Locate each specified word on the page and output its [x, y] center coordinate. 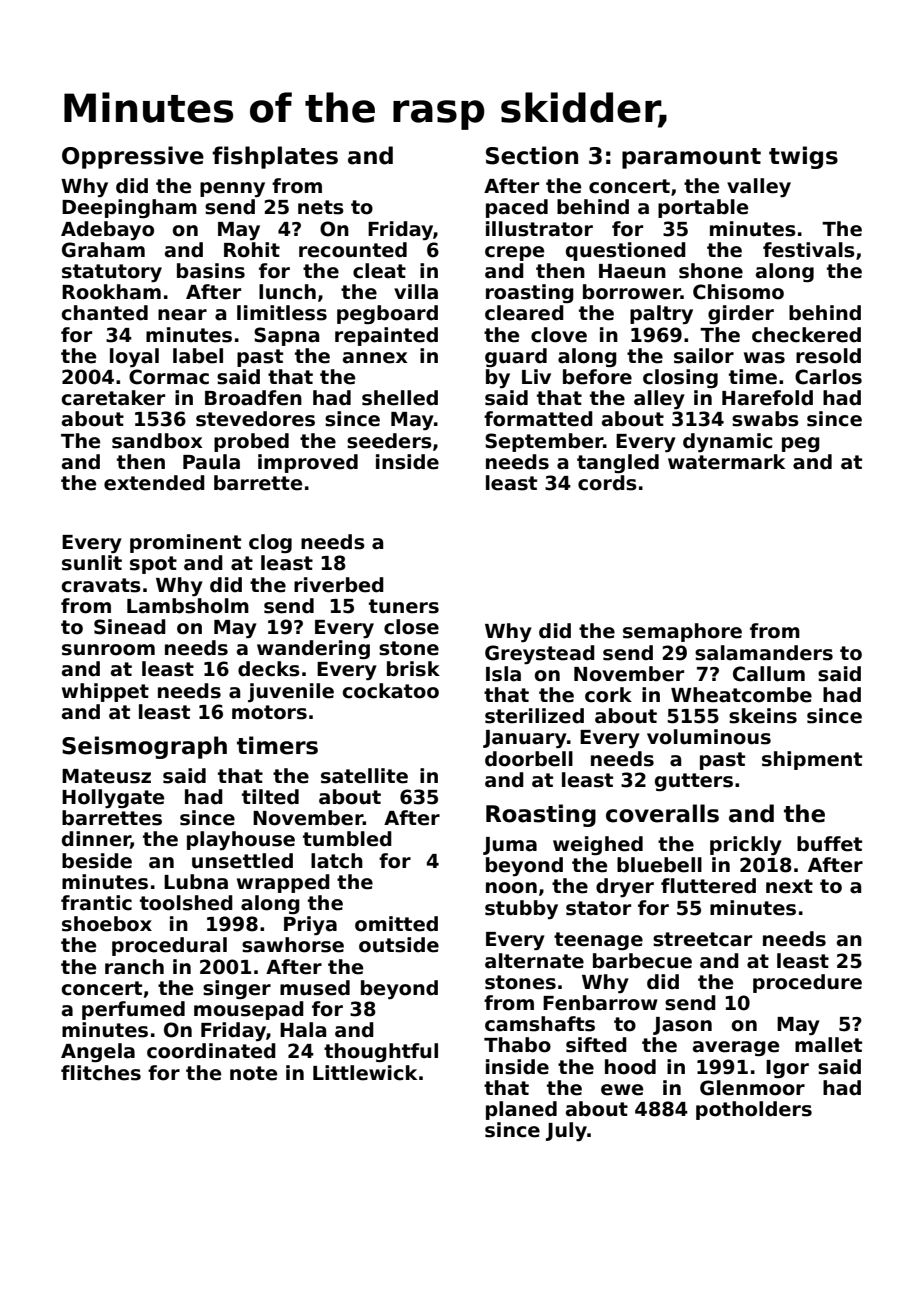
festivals [809, 250]
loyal [134, 357]
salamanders [764, 653]
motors [269, 712]
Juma [510, 846]
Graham [103, 250]
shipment [812, 760]
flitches [101, 1073]
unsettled [242, 861]
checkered [806, 335]
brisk [413, 669]
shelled [400, 398]
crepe [514, 253]
